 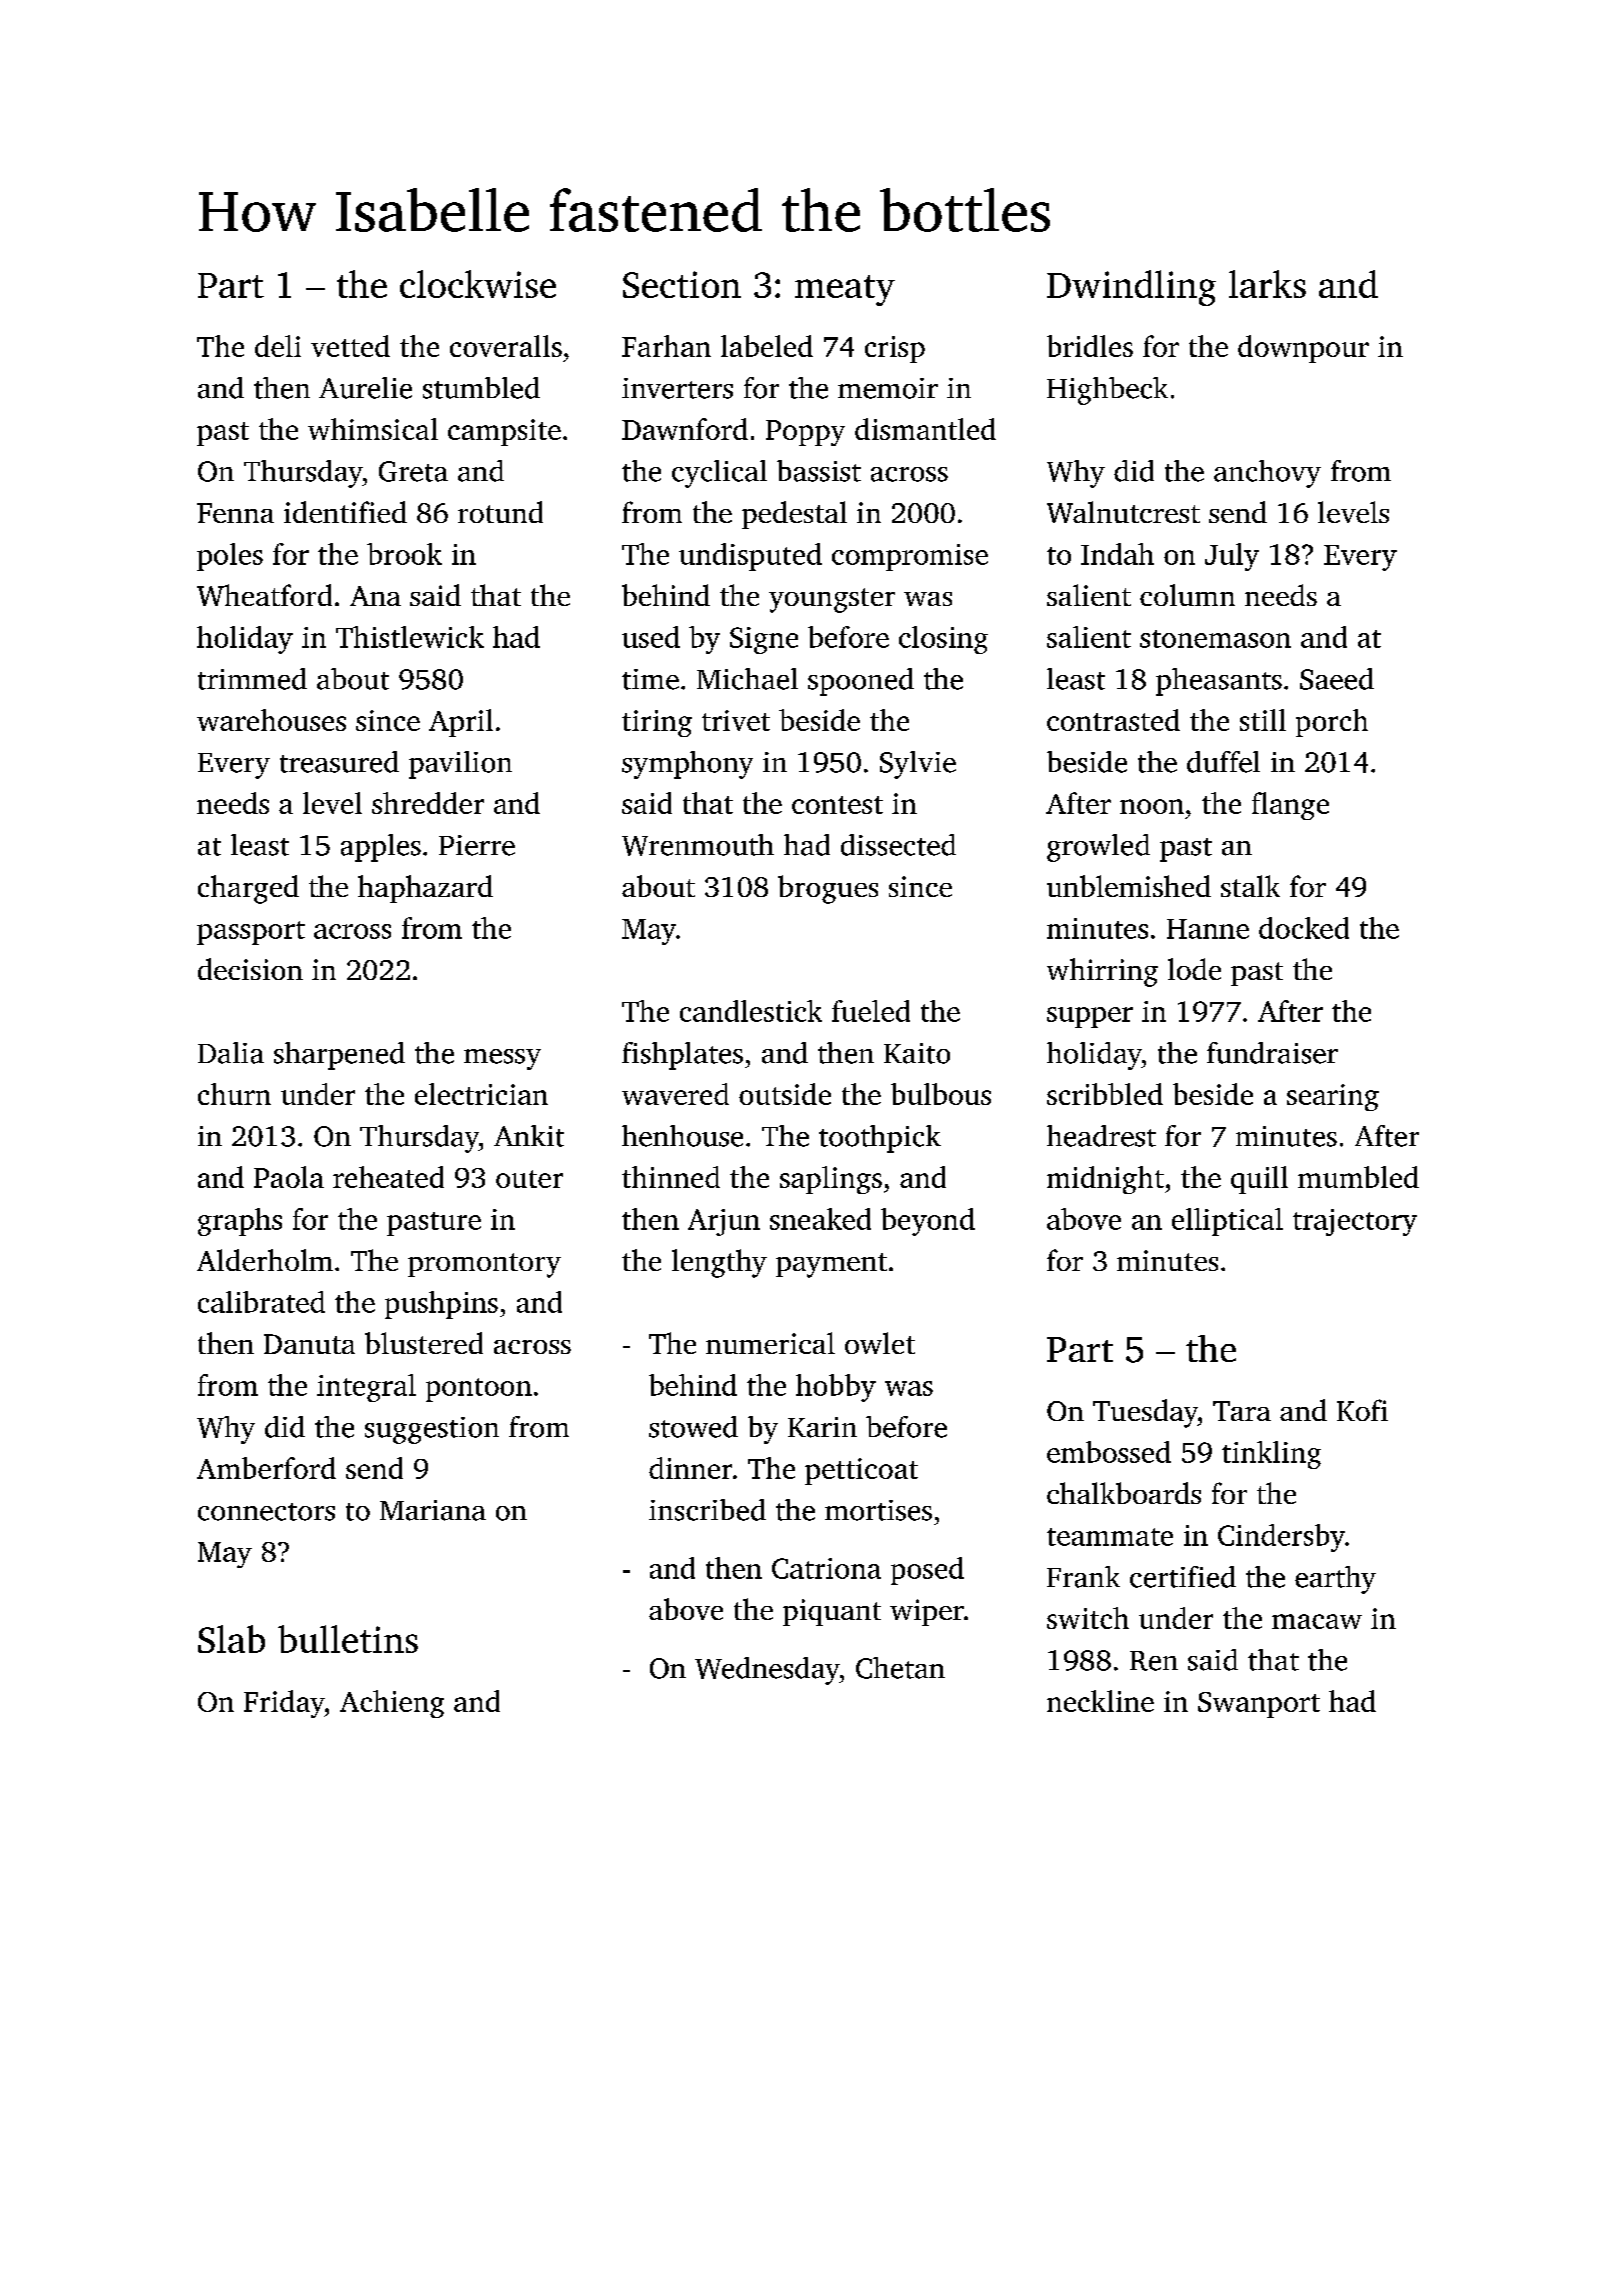 What do you see at coordinates (271, 720) in the screenshot?
I see `warehouses` at bounding box center [271, 720].
